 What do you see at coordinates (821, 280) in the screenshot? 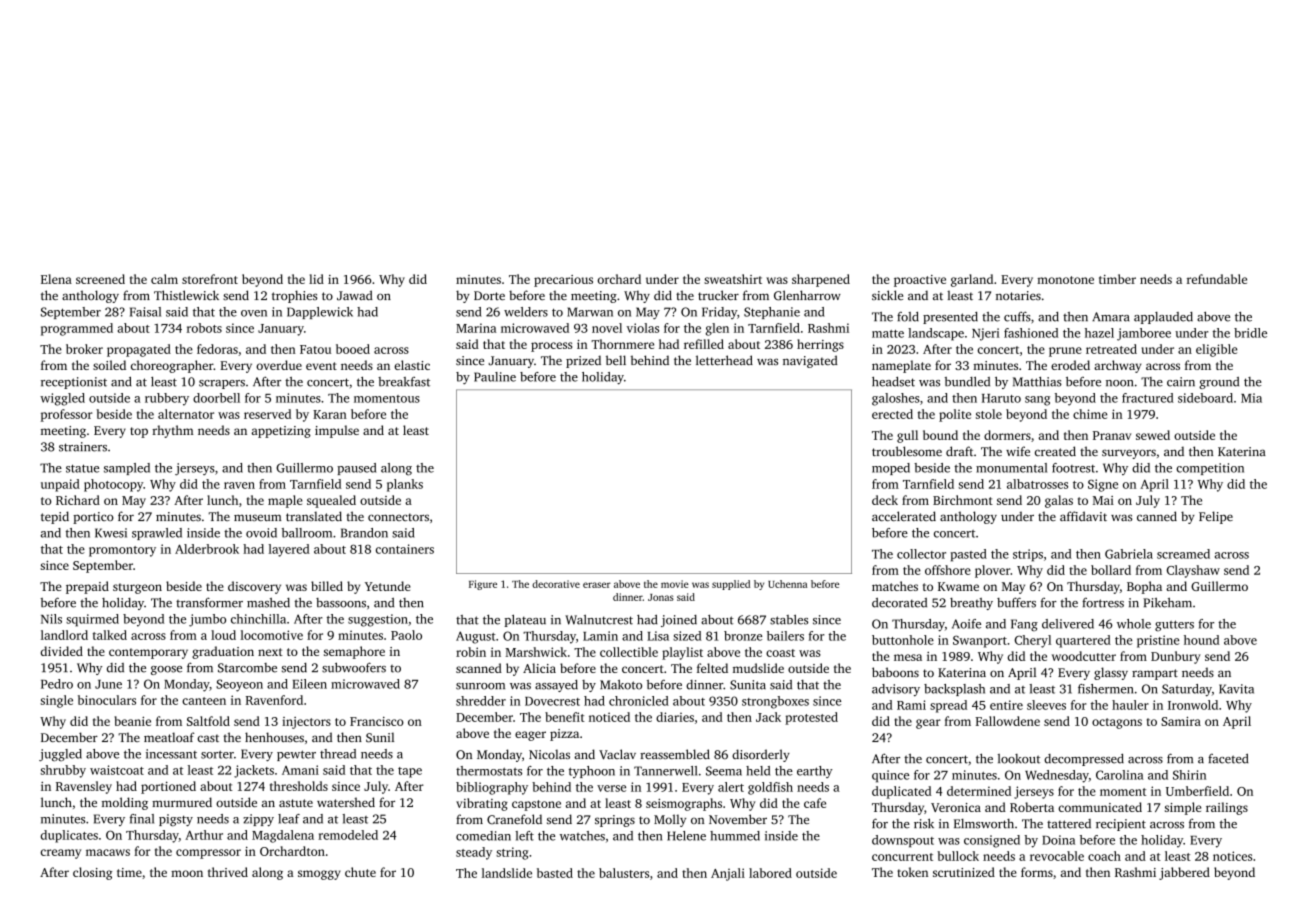
I see `sharpened` at bounding box center [821, 280].
